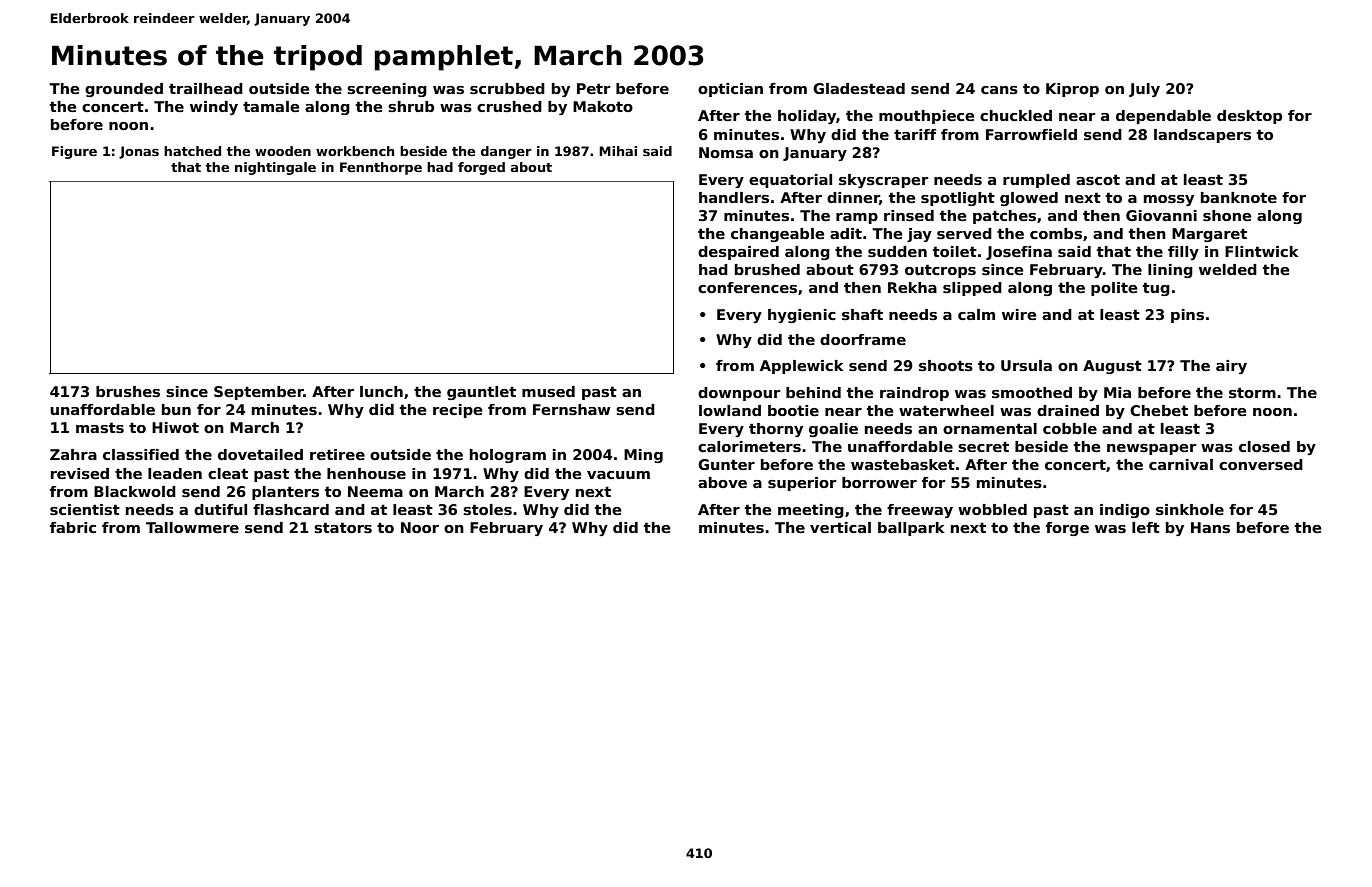 This page has width=1372, height=887. What do you see at coordinates (802, 367) in the page?
I see `Applewick` at bounding box center [802, 367].
